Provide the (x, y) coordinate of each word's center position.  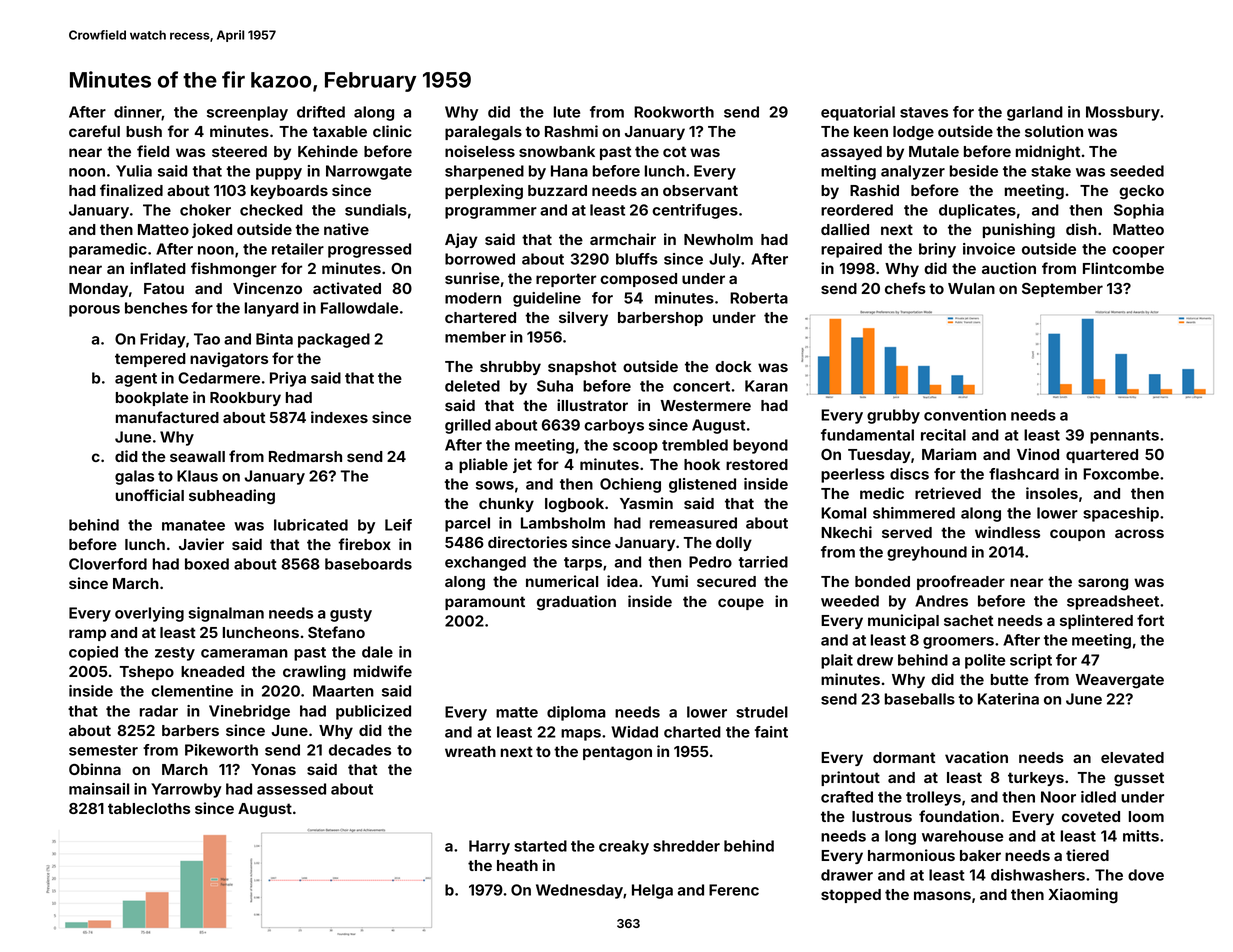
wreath (470, 751)
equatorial (858, 113)
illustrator (592, 405)
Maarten (343, 691)
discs (909, 474)
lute (567, 112)
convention (965, 415)
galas (134, 477)
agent (136, 380)
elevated (1132, 757)
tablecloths (149, 808)
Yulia (134, 171)
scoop (635, 448)
